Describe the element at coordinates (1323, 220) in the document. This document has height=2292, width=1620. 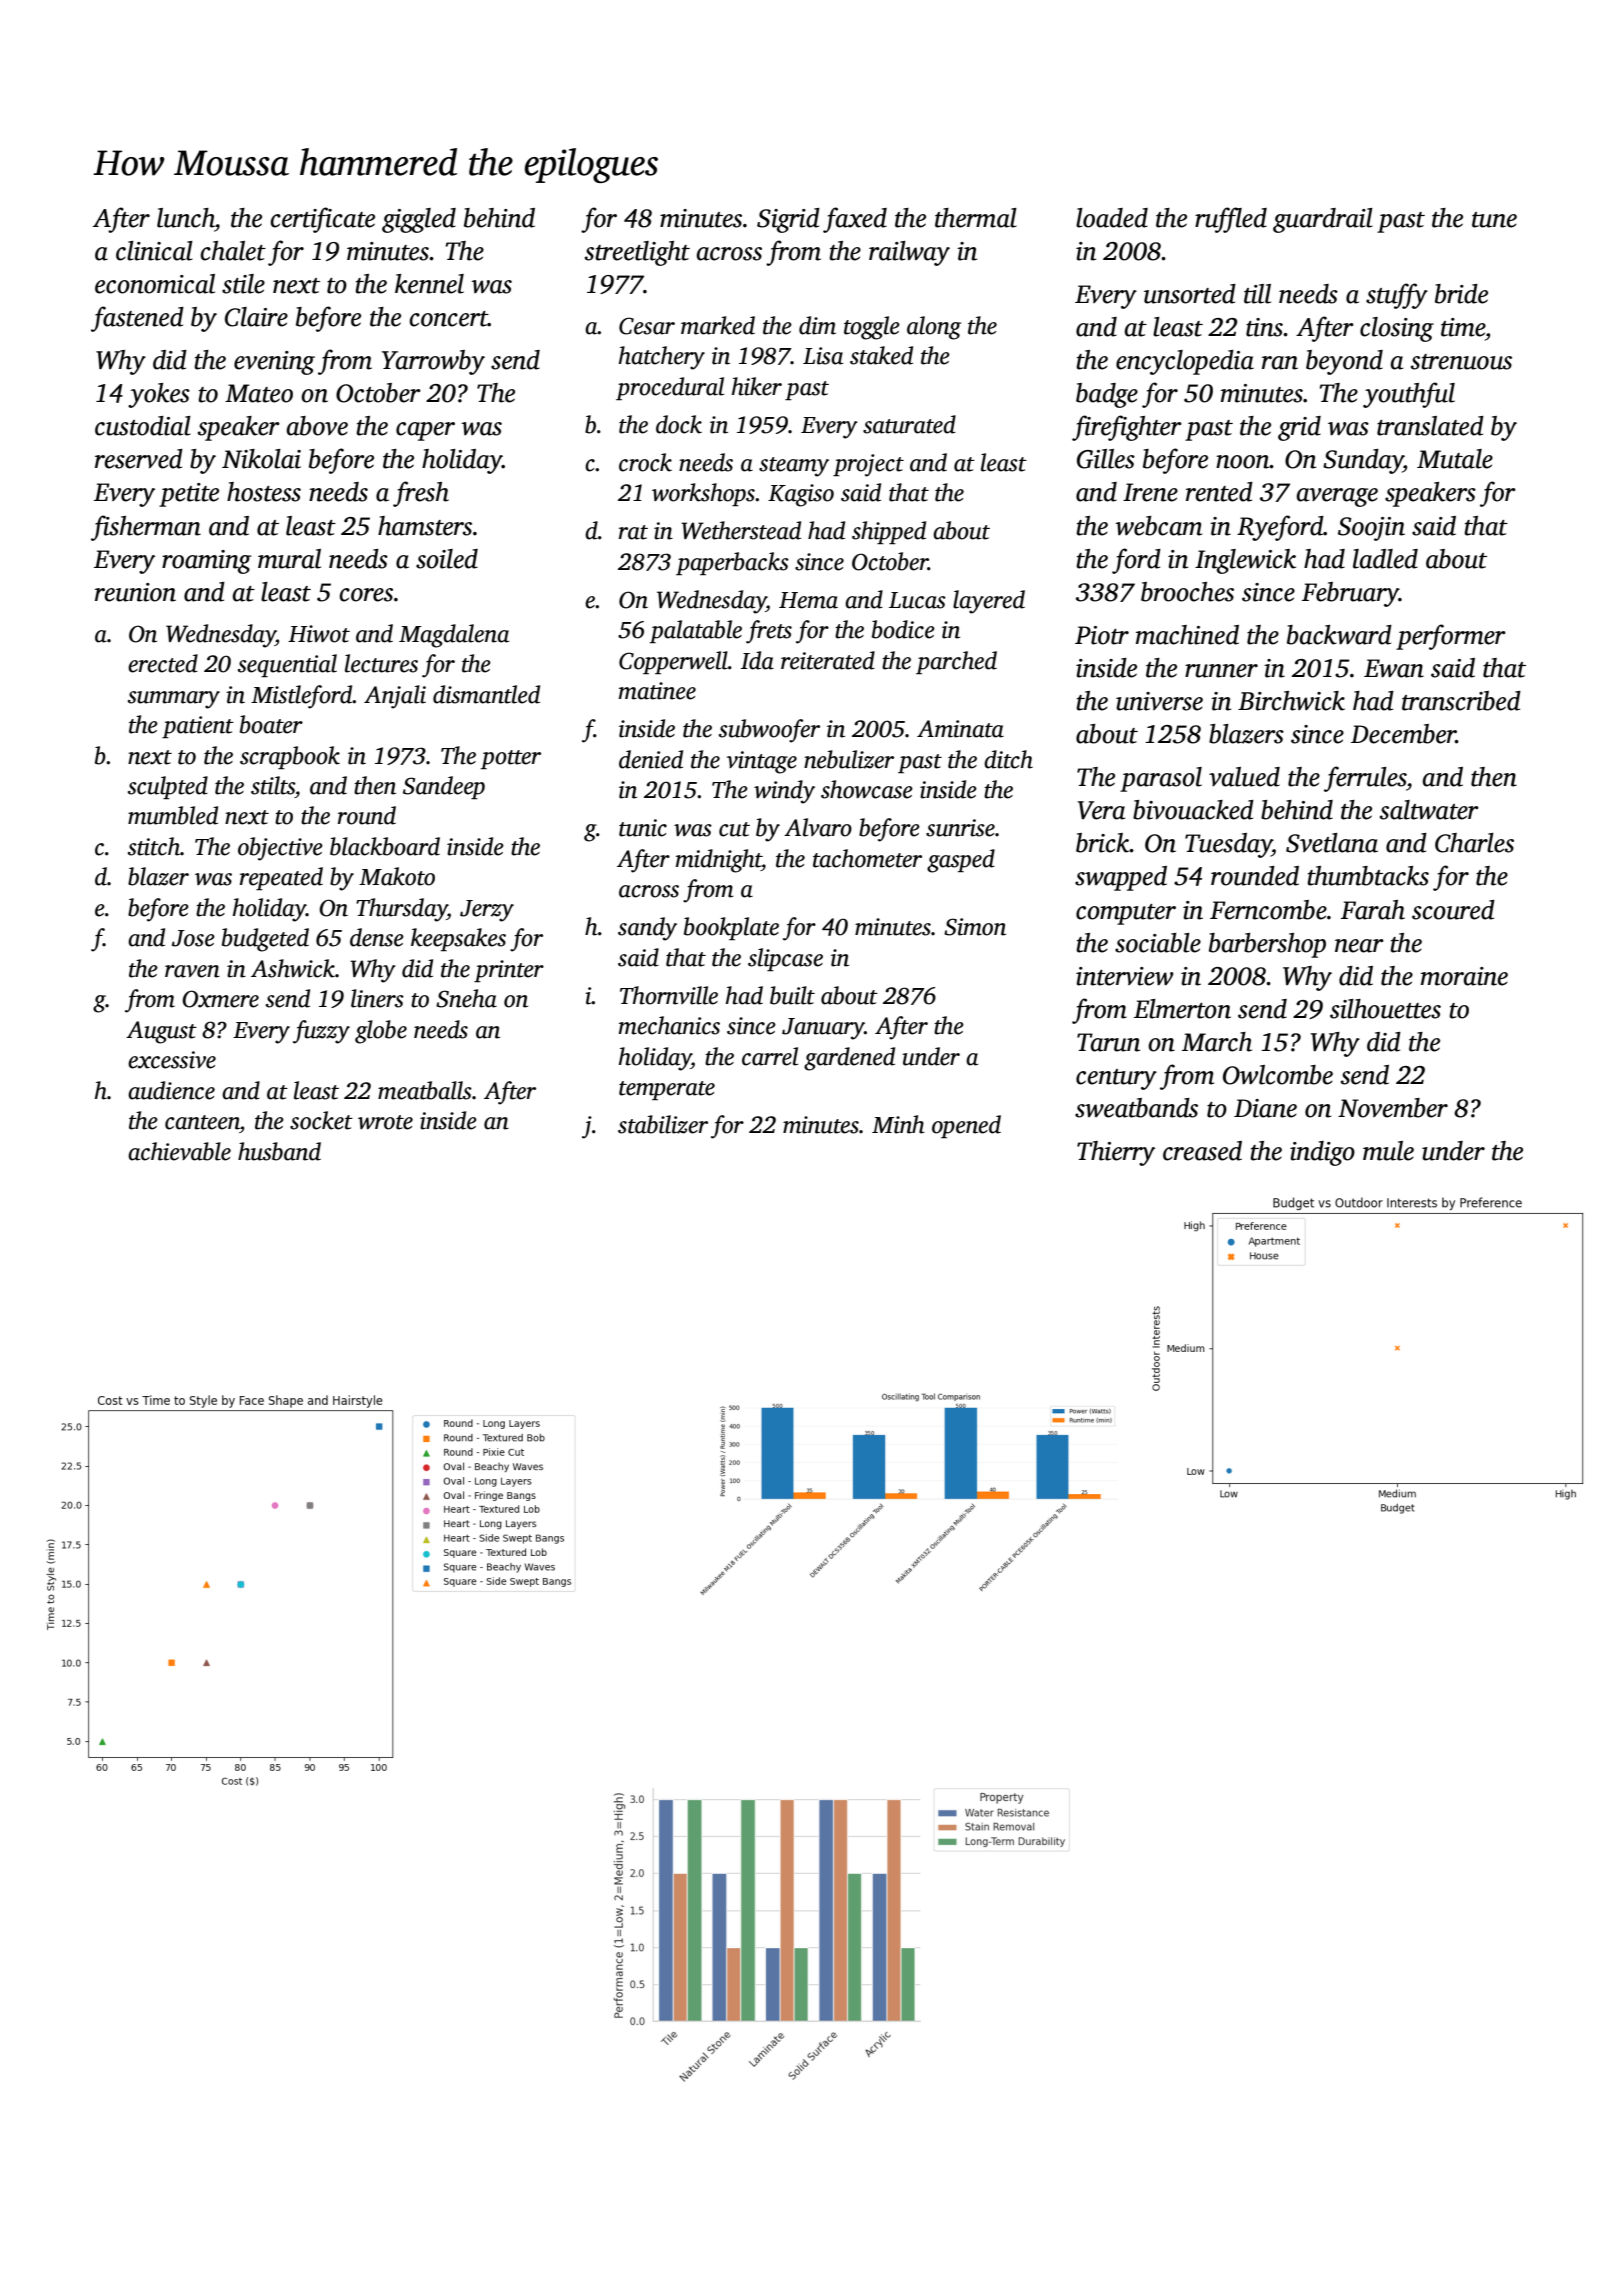
I see `guardrail` at that location.
